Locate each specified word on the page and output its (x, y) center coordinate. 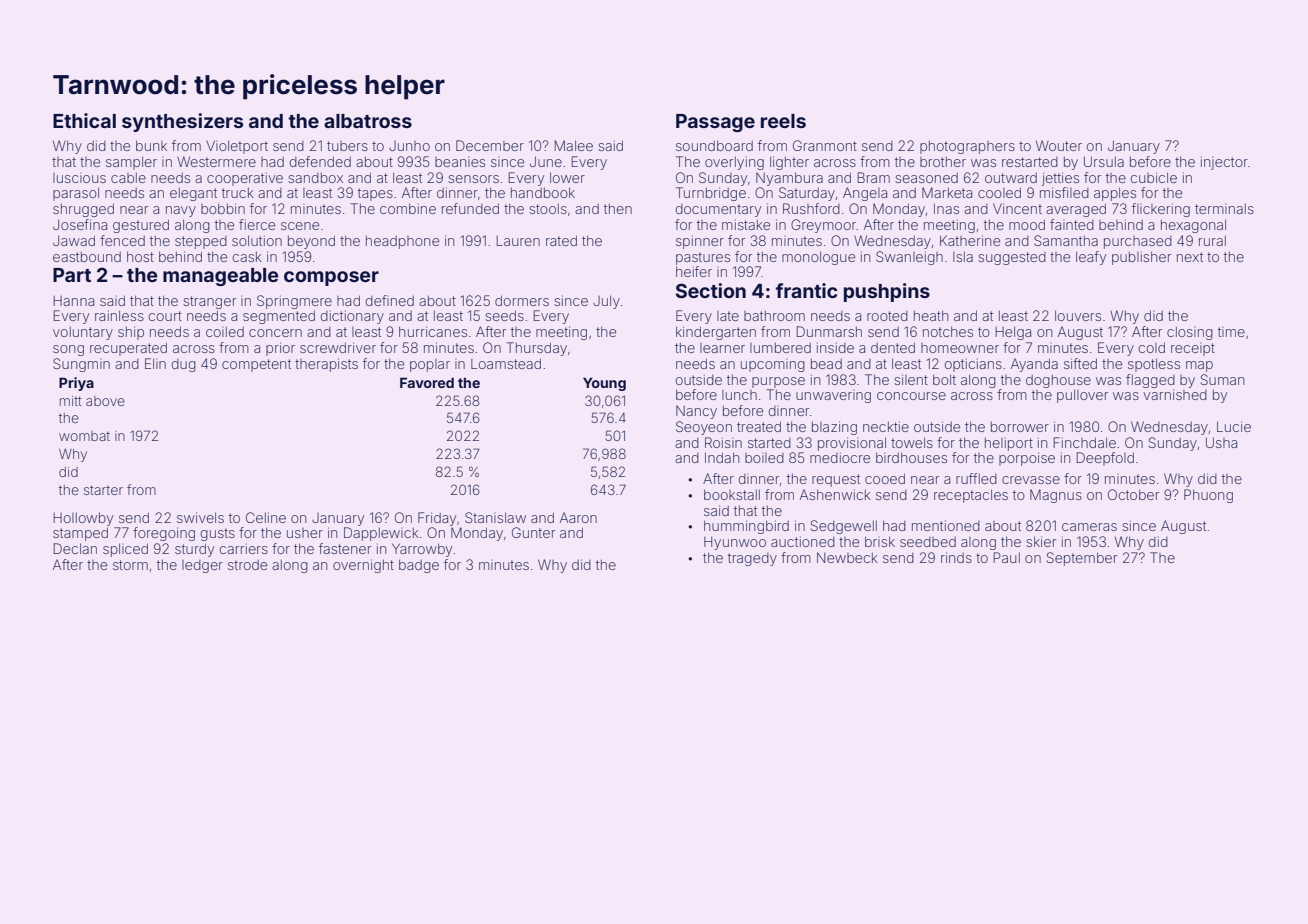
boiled (764, 458)
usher (305, 533)
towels (912, 442)
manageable (220, 277)
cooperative (245, 179)
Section (711, 290)
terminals (1224, 208)
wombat (84, 436)
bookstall (732, 494)
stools (548, 208)
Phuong (1208, 496)
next (1190, 257)
